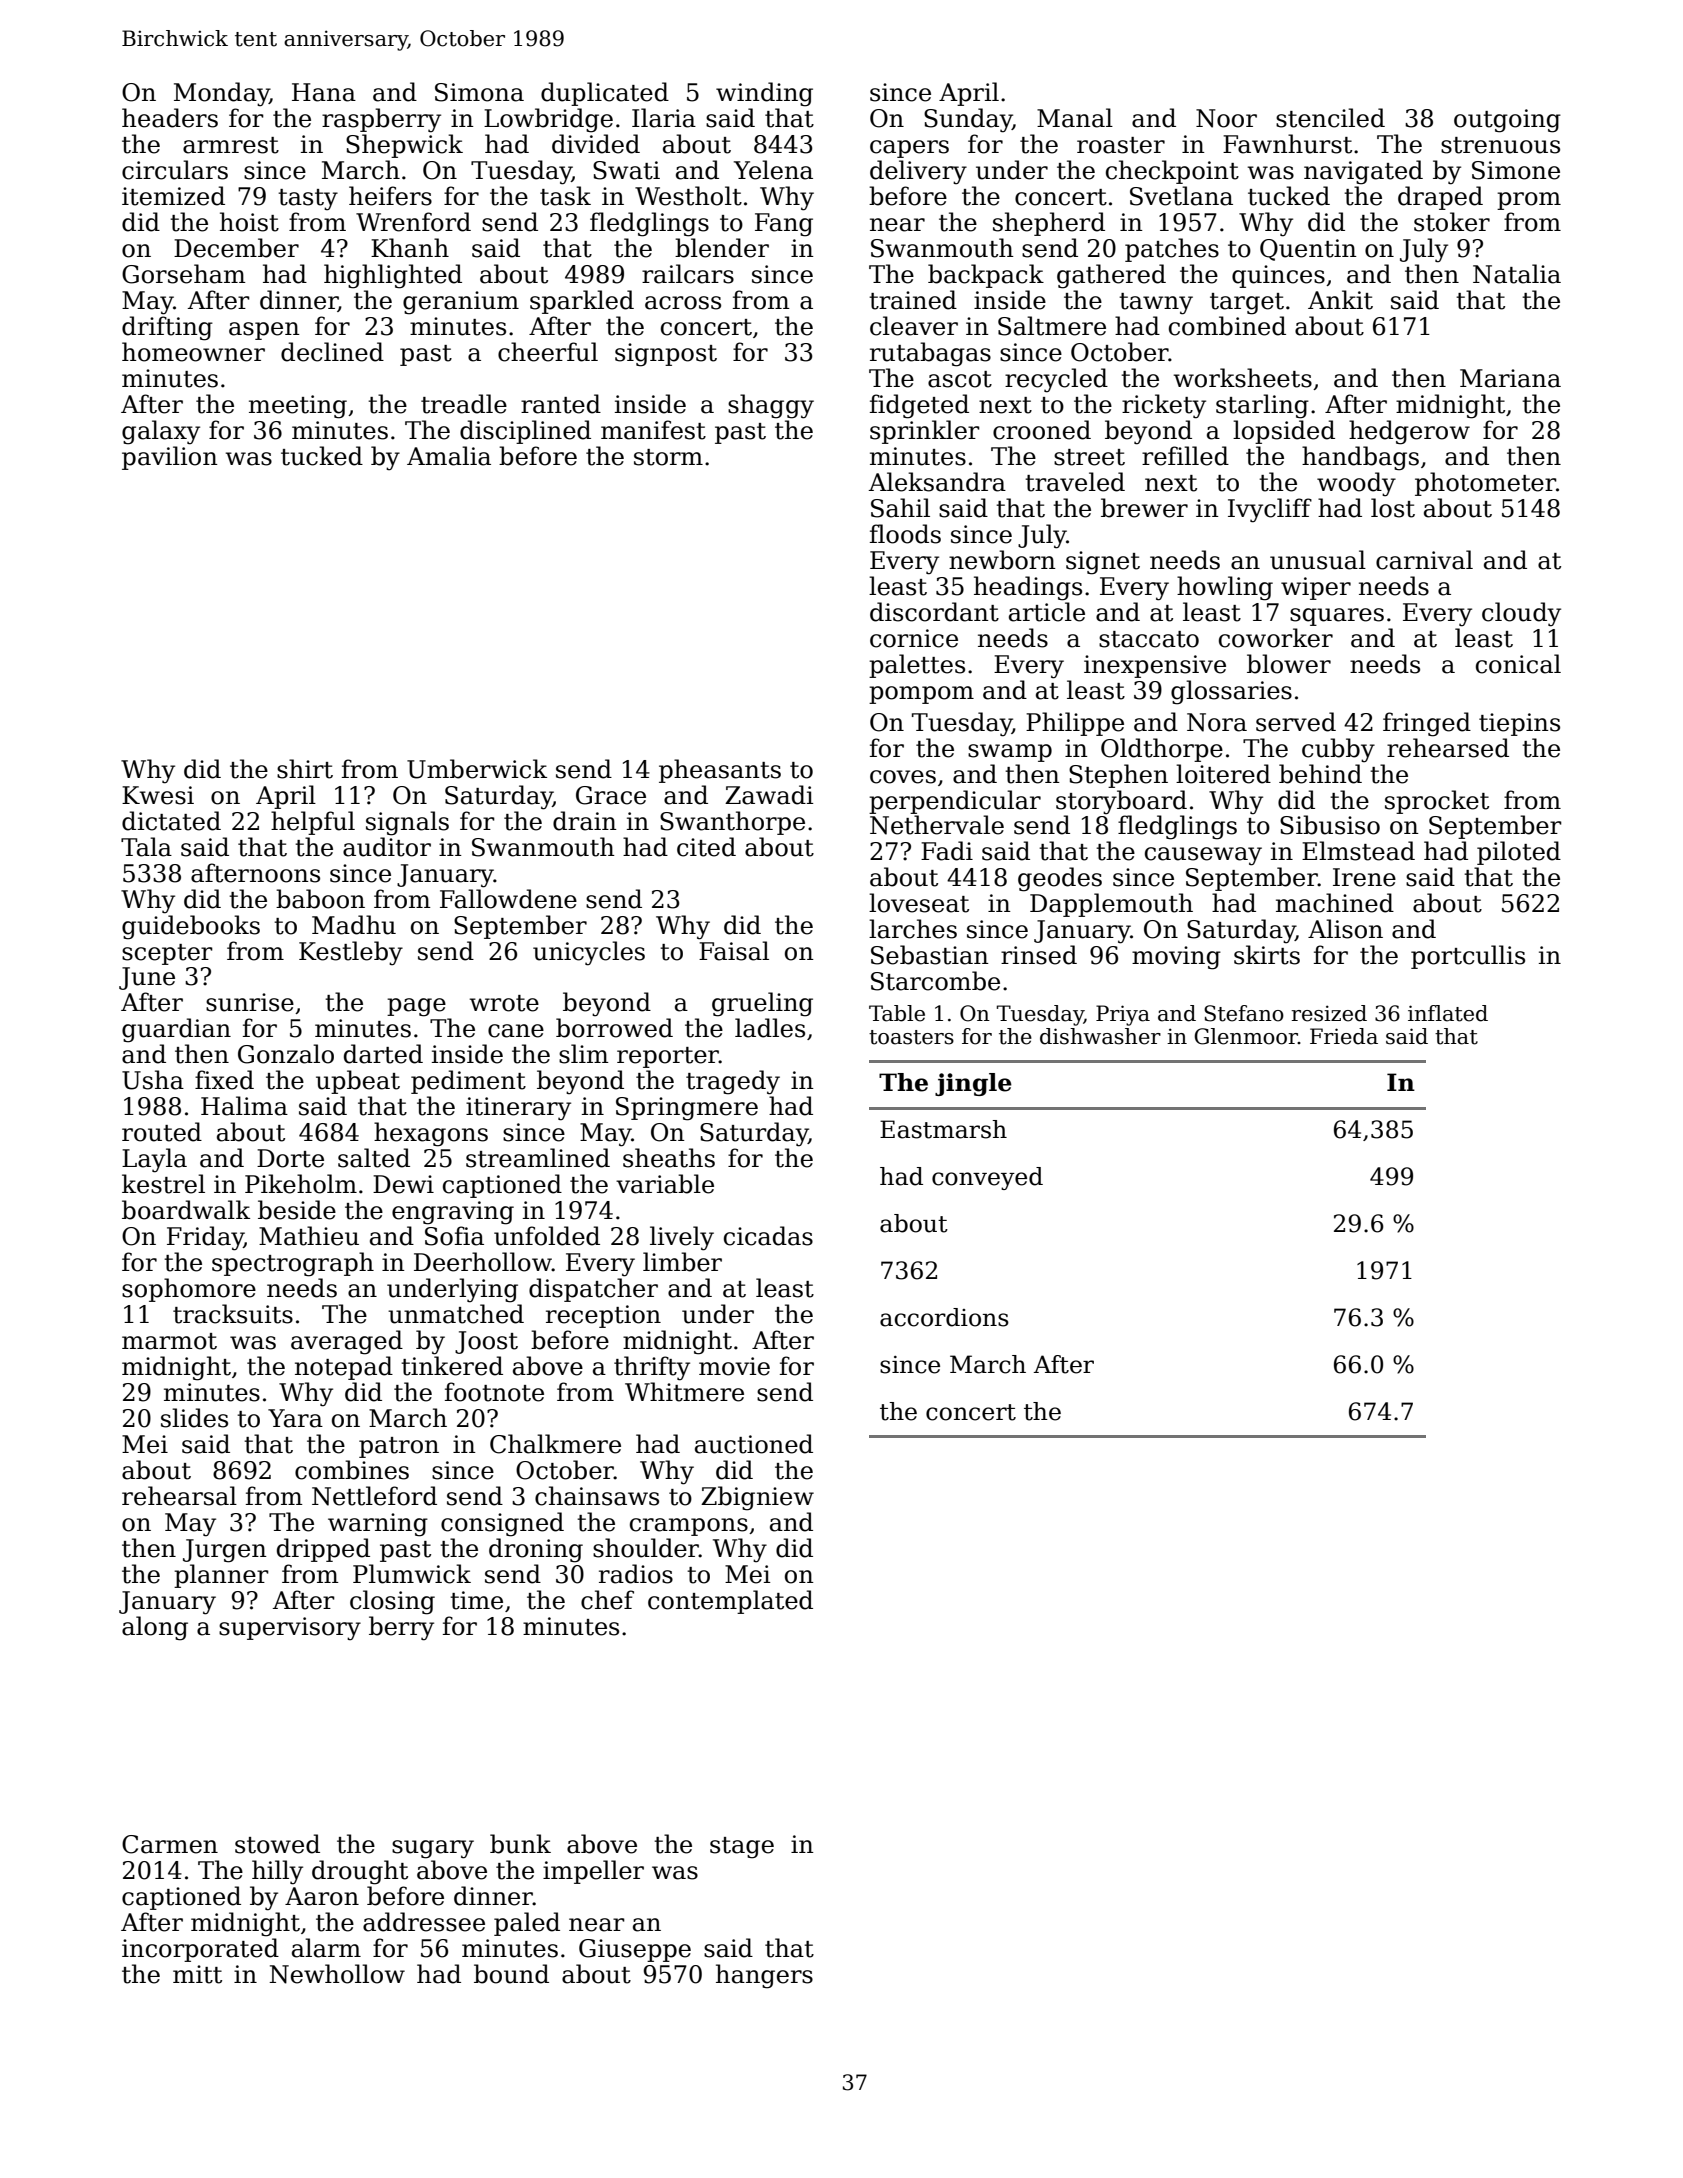 The height and width of the screenshot is (2178, 1683). Describe the element at coordinates (337, 1974) in the screenshot. I see `Newhollow` at that location.
